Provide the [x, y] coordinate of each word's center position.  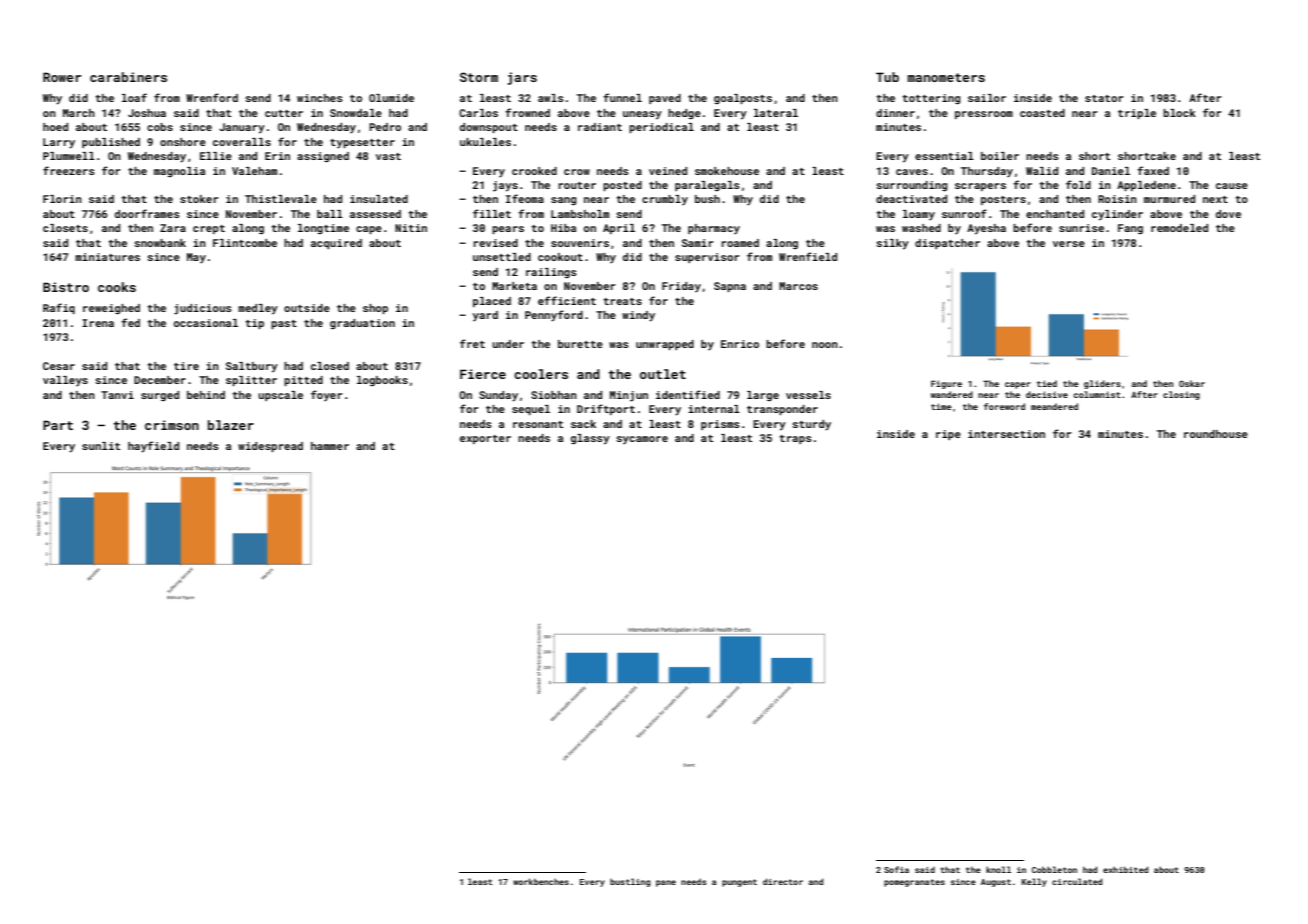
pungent [739, 883]
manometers [946, 77]
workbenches [541, 881]
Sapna [730, 287]
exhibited [1125, 869]
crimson [172, 425]
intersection [1006, 434]
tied [1047, 383]
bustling [630, 882]
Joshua [147, 113]
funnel [622, 97]
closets [65, 228]
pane [666, 883]
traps [795, 439]
